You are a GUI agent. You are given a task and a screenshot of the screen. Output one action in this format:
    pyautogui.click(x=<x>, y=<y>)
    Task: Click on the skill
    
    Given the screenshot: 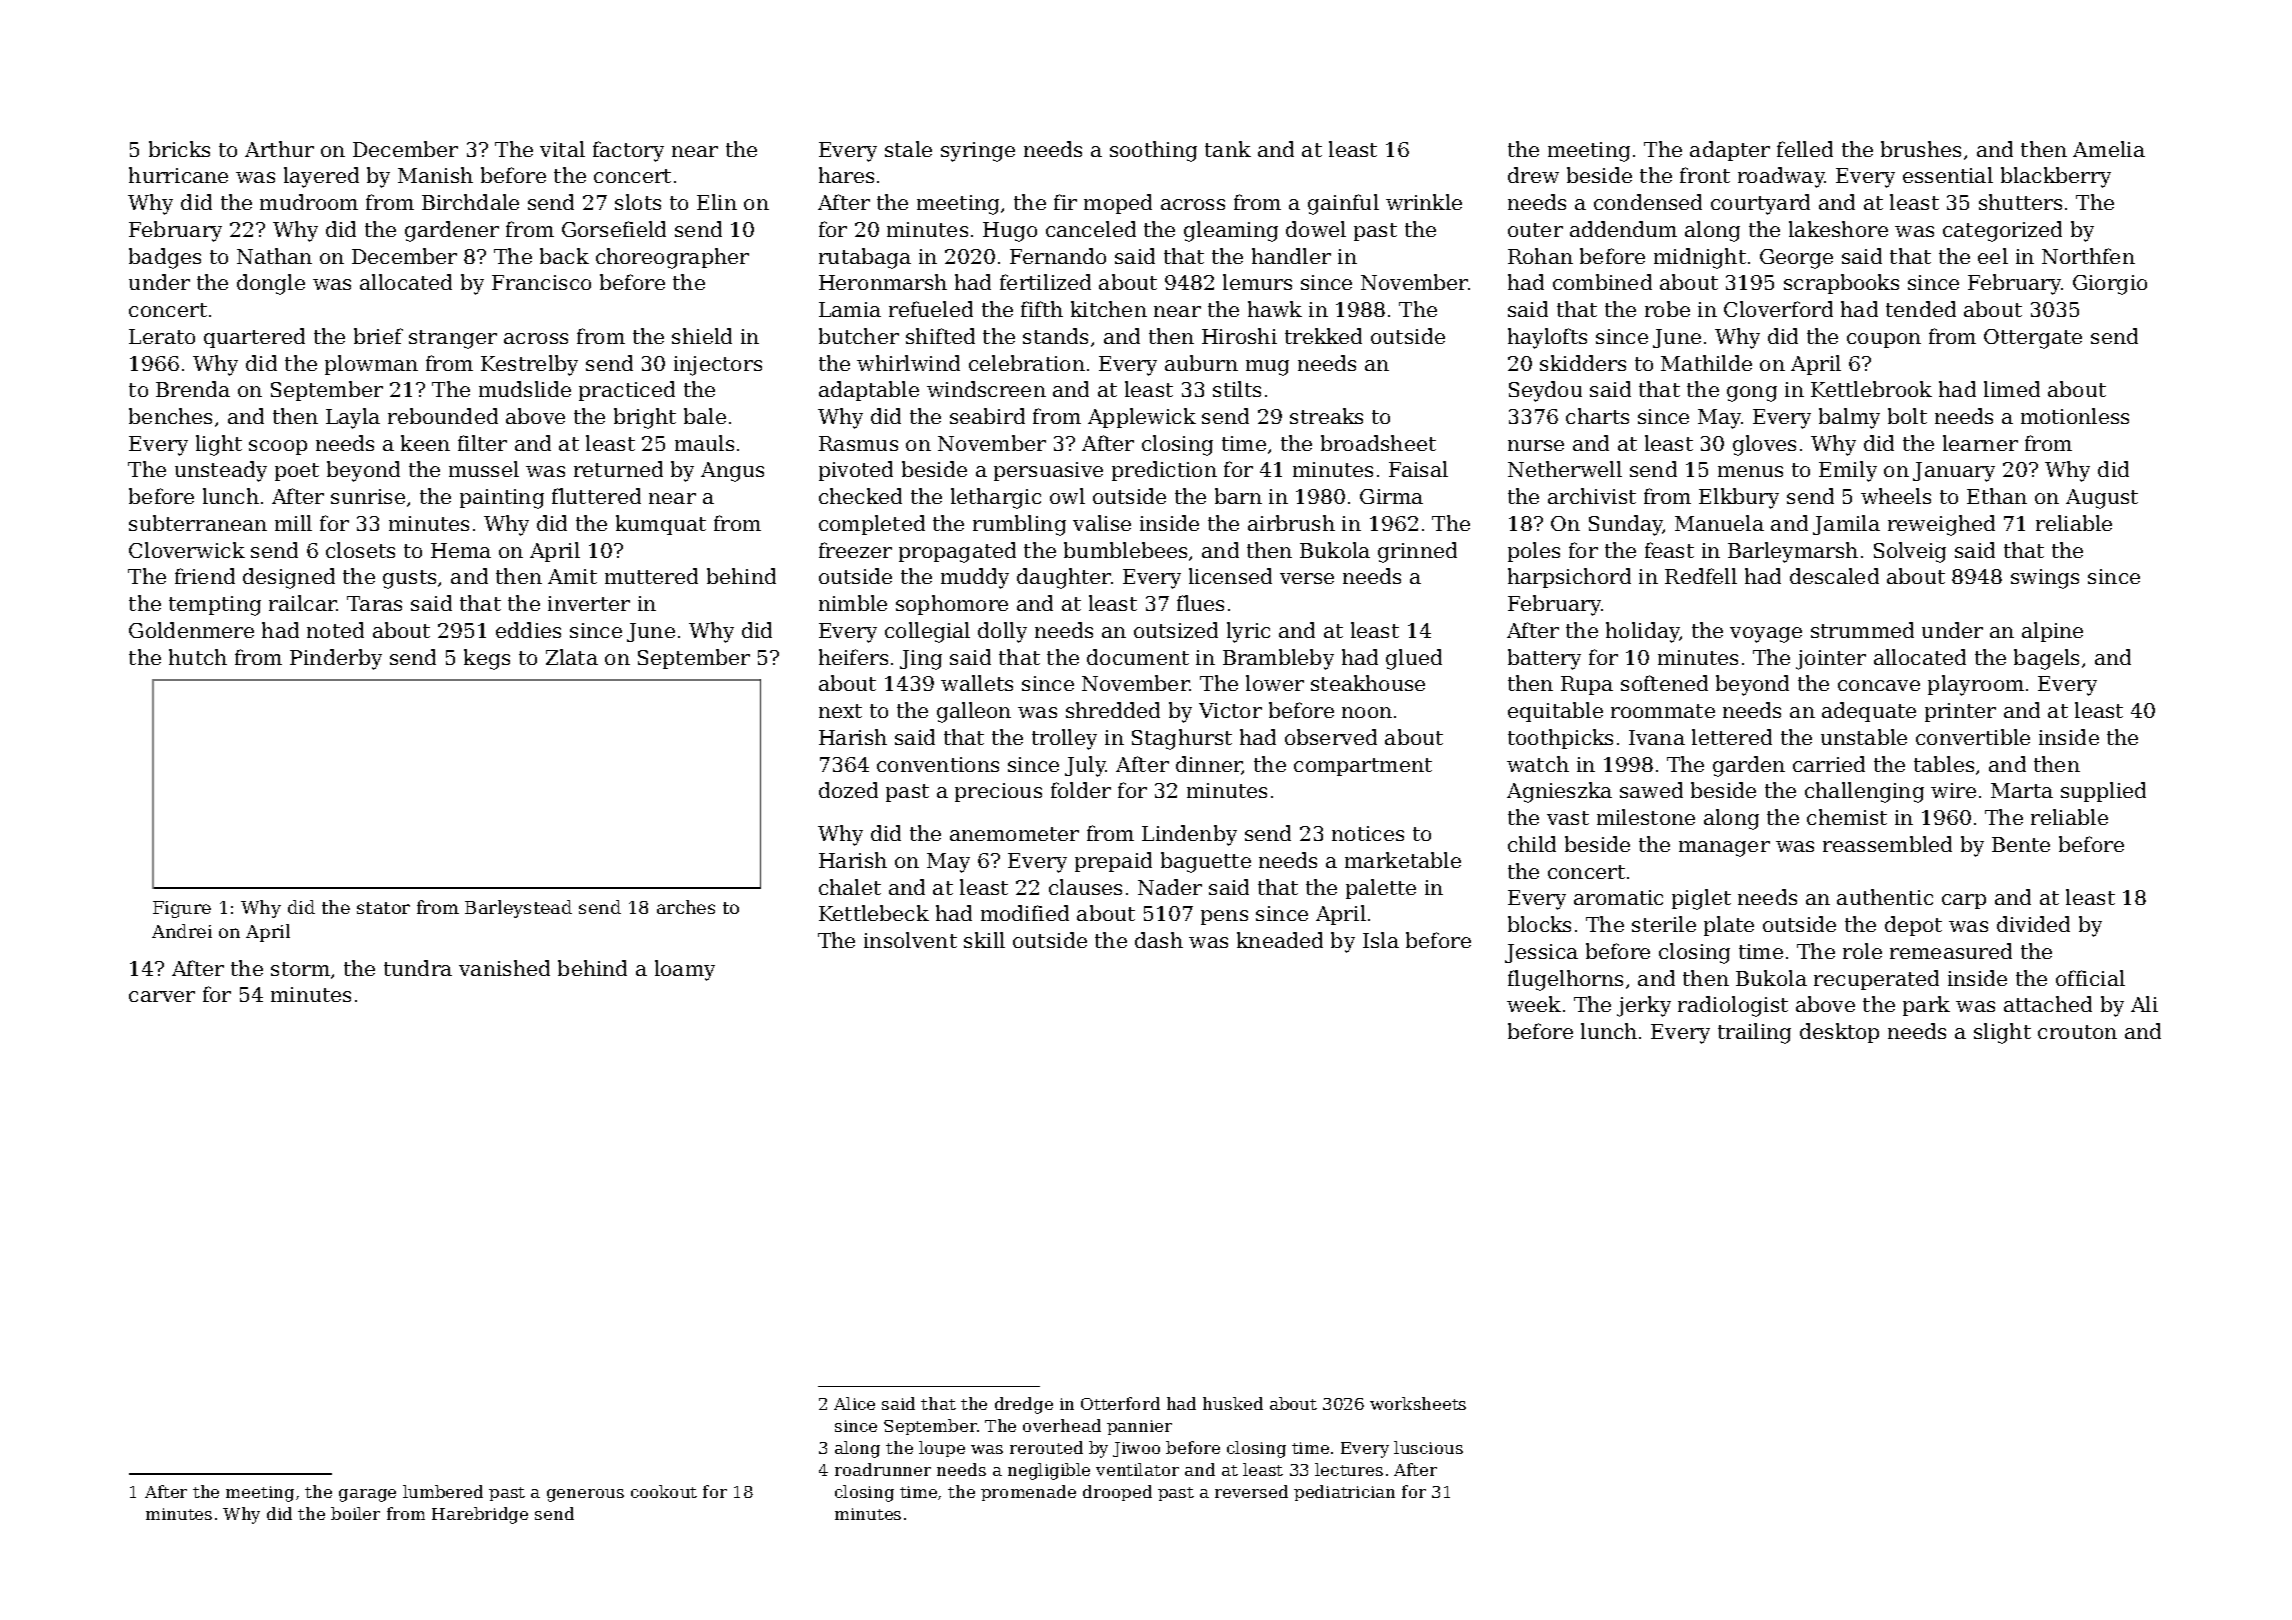 What is the action you would take?
    pyautogui.click(x=984, y=940)
